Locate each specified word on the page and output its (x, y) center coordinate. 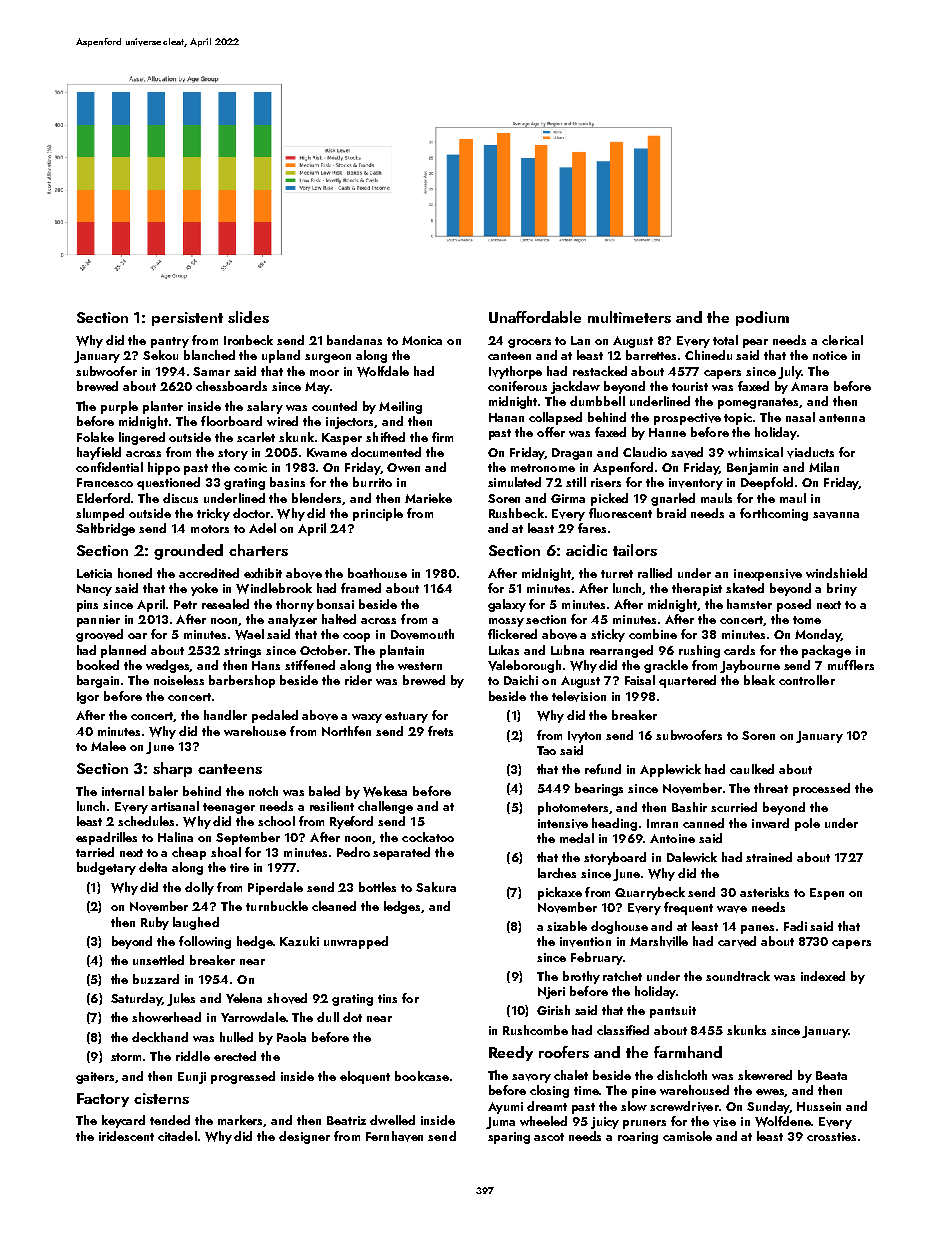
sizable (567, 926)
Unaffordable (535, 317)
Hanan (506, 417)
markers (241, 1121)
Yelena (244, 998)
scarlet (256, 437)
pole (807, 824)
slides (248, 317)
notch (263, 791)
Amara (809, 386)
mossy (506, 622)
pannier (98, 621)
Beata (831, 1075)
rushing (699, 651)
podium (762, 318)
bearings (599, 789)
